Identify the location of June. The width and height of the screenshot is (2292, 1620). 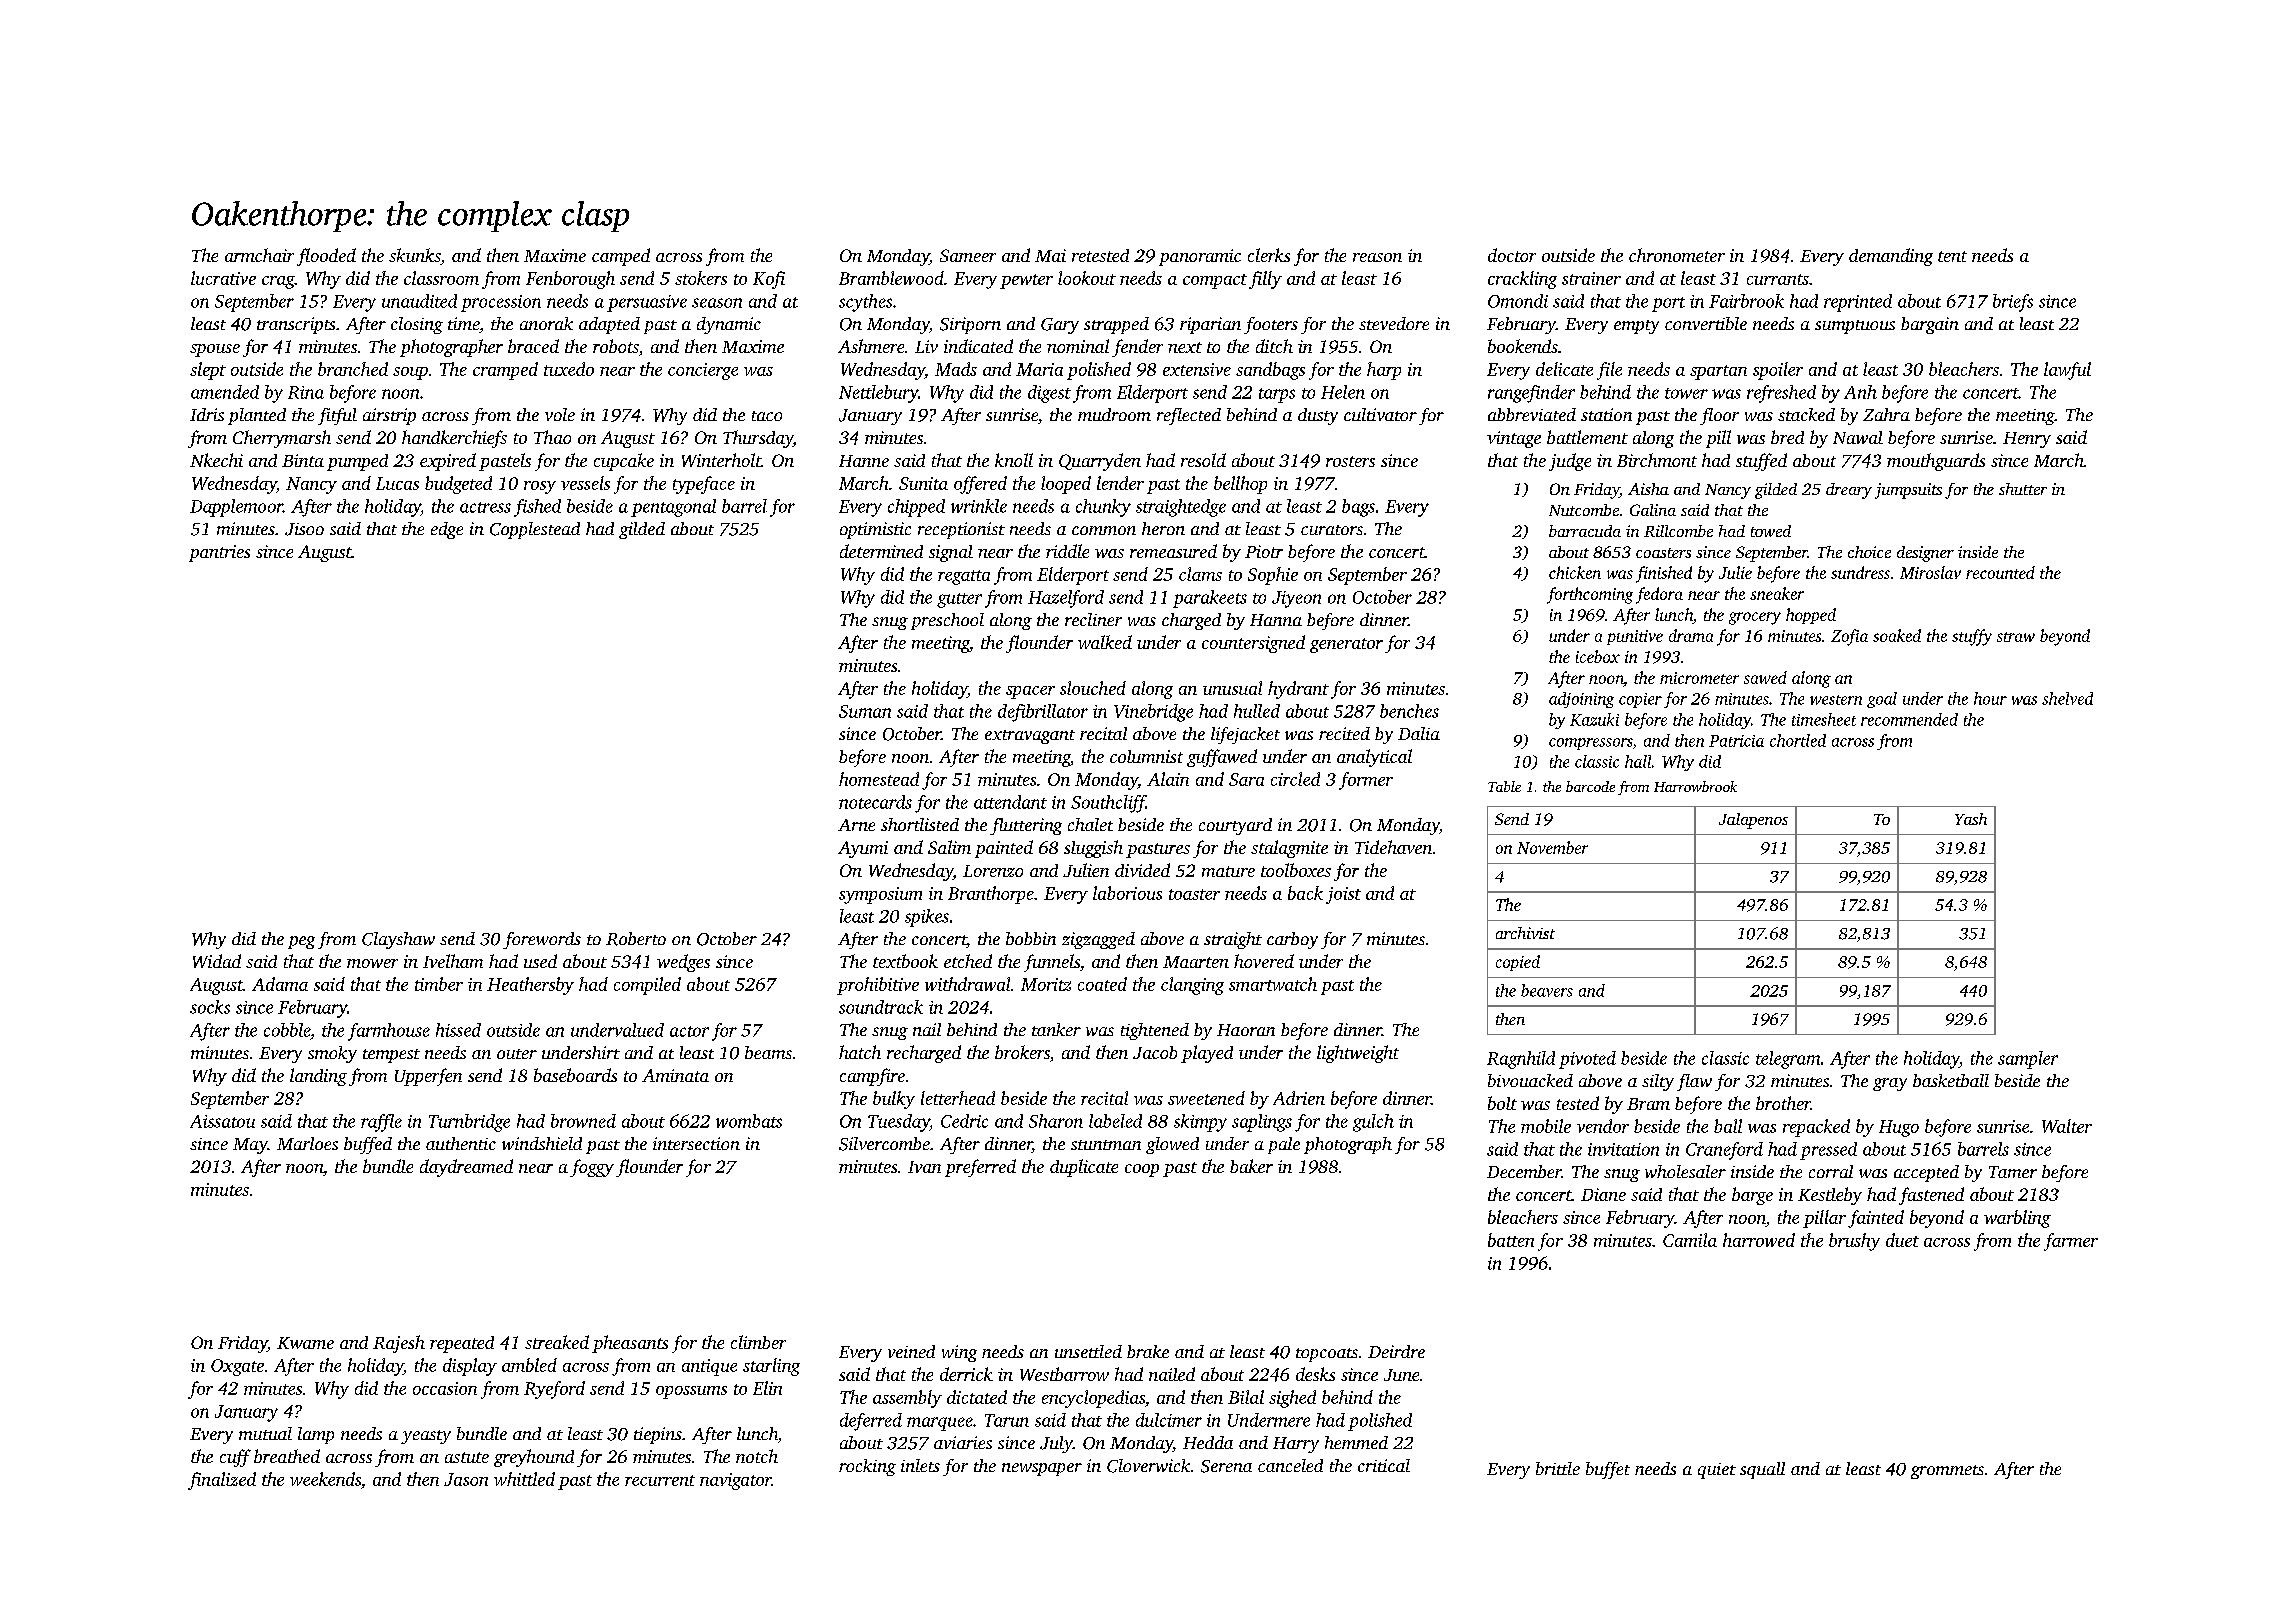
(1401, 1375).
